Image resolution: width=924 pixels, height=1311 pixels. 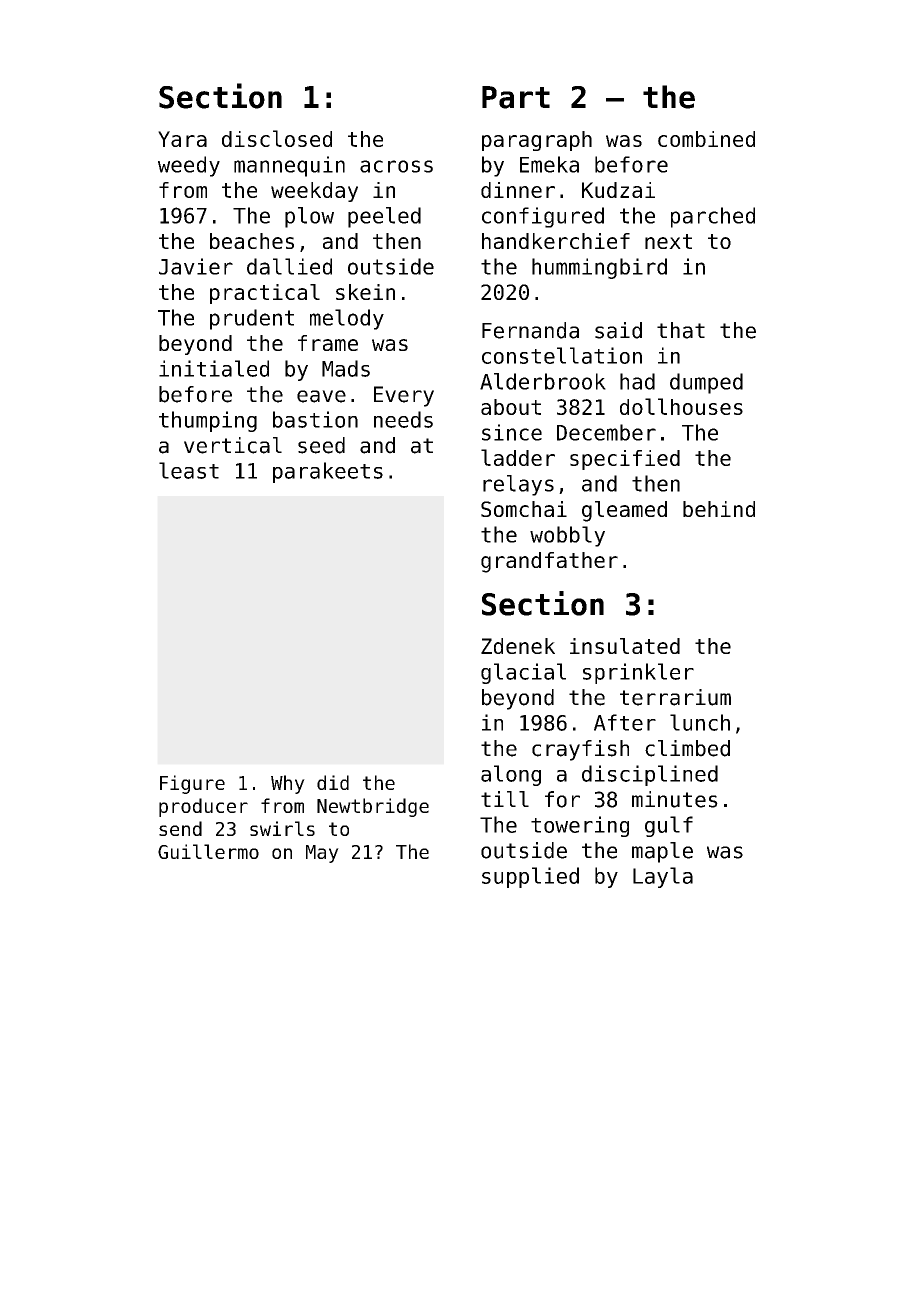 I want to click on peeled, so click(x=384, y=217).
